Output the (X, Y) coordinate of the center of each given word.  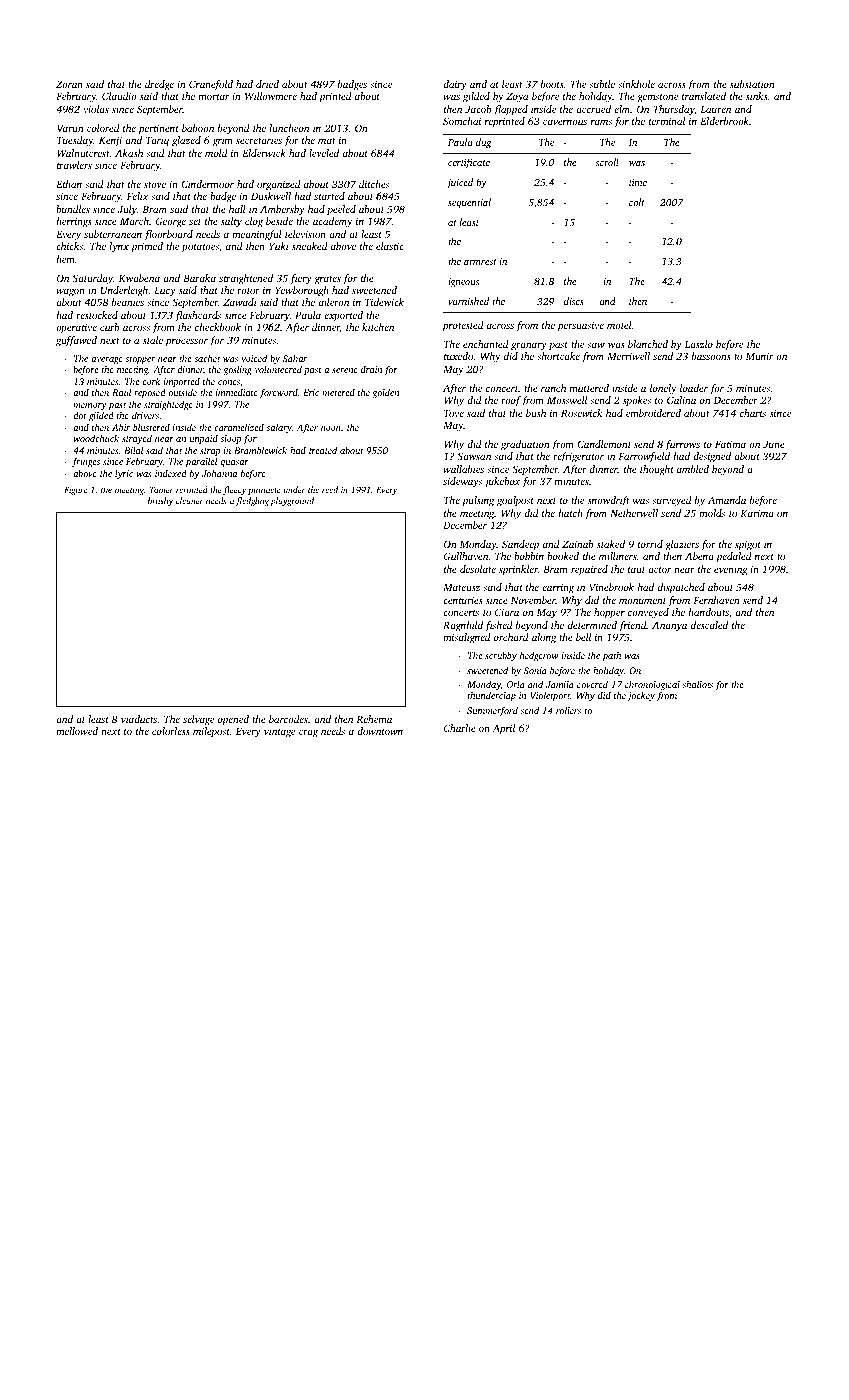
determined (592, 625)
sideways (462, 482)
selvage (198, 720)
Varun (70, 128)
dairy (455, 85)
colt (637, 202)
